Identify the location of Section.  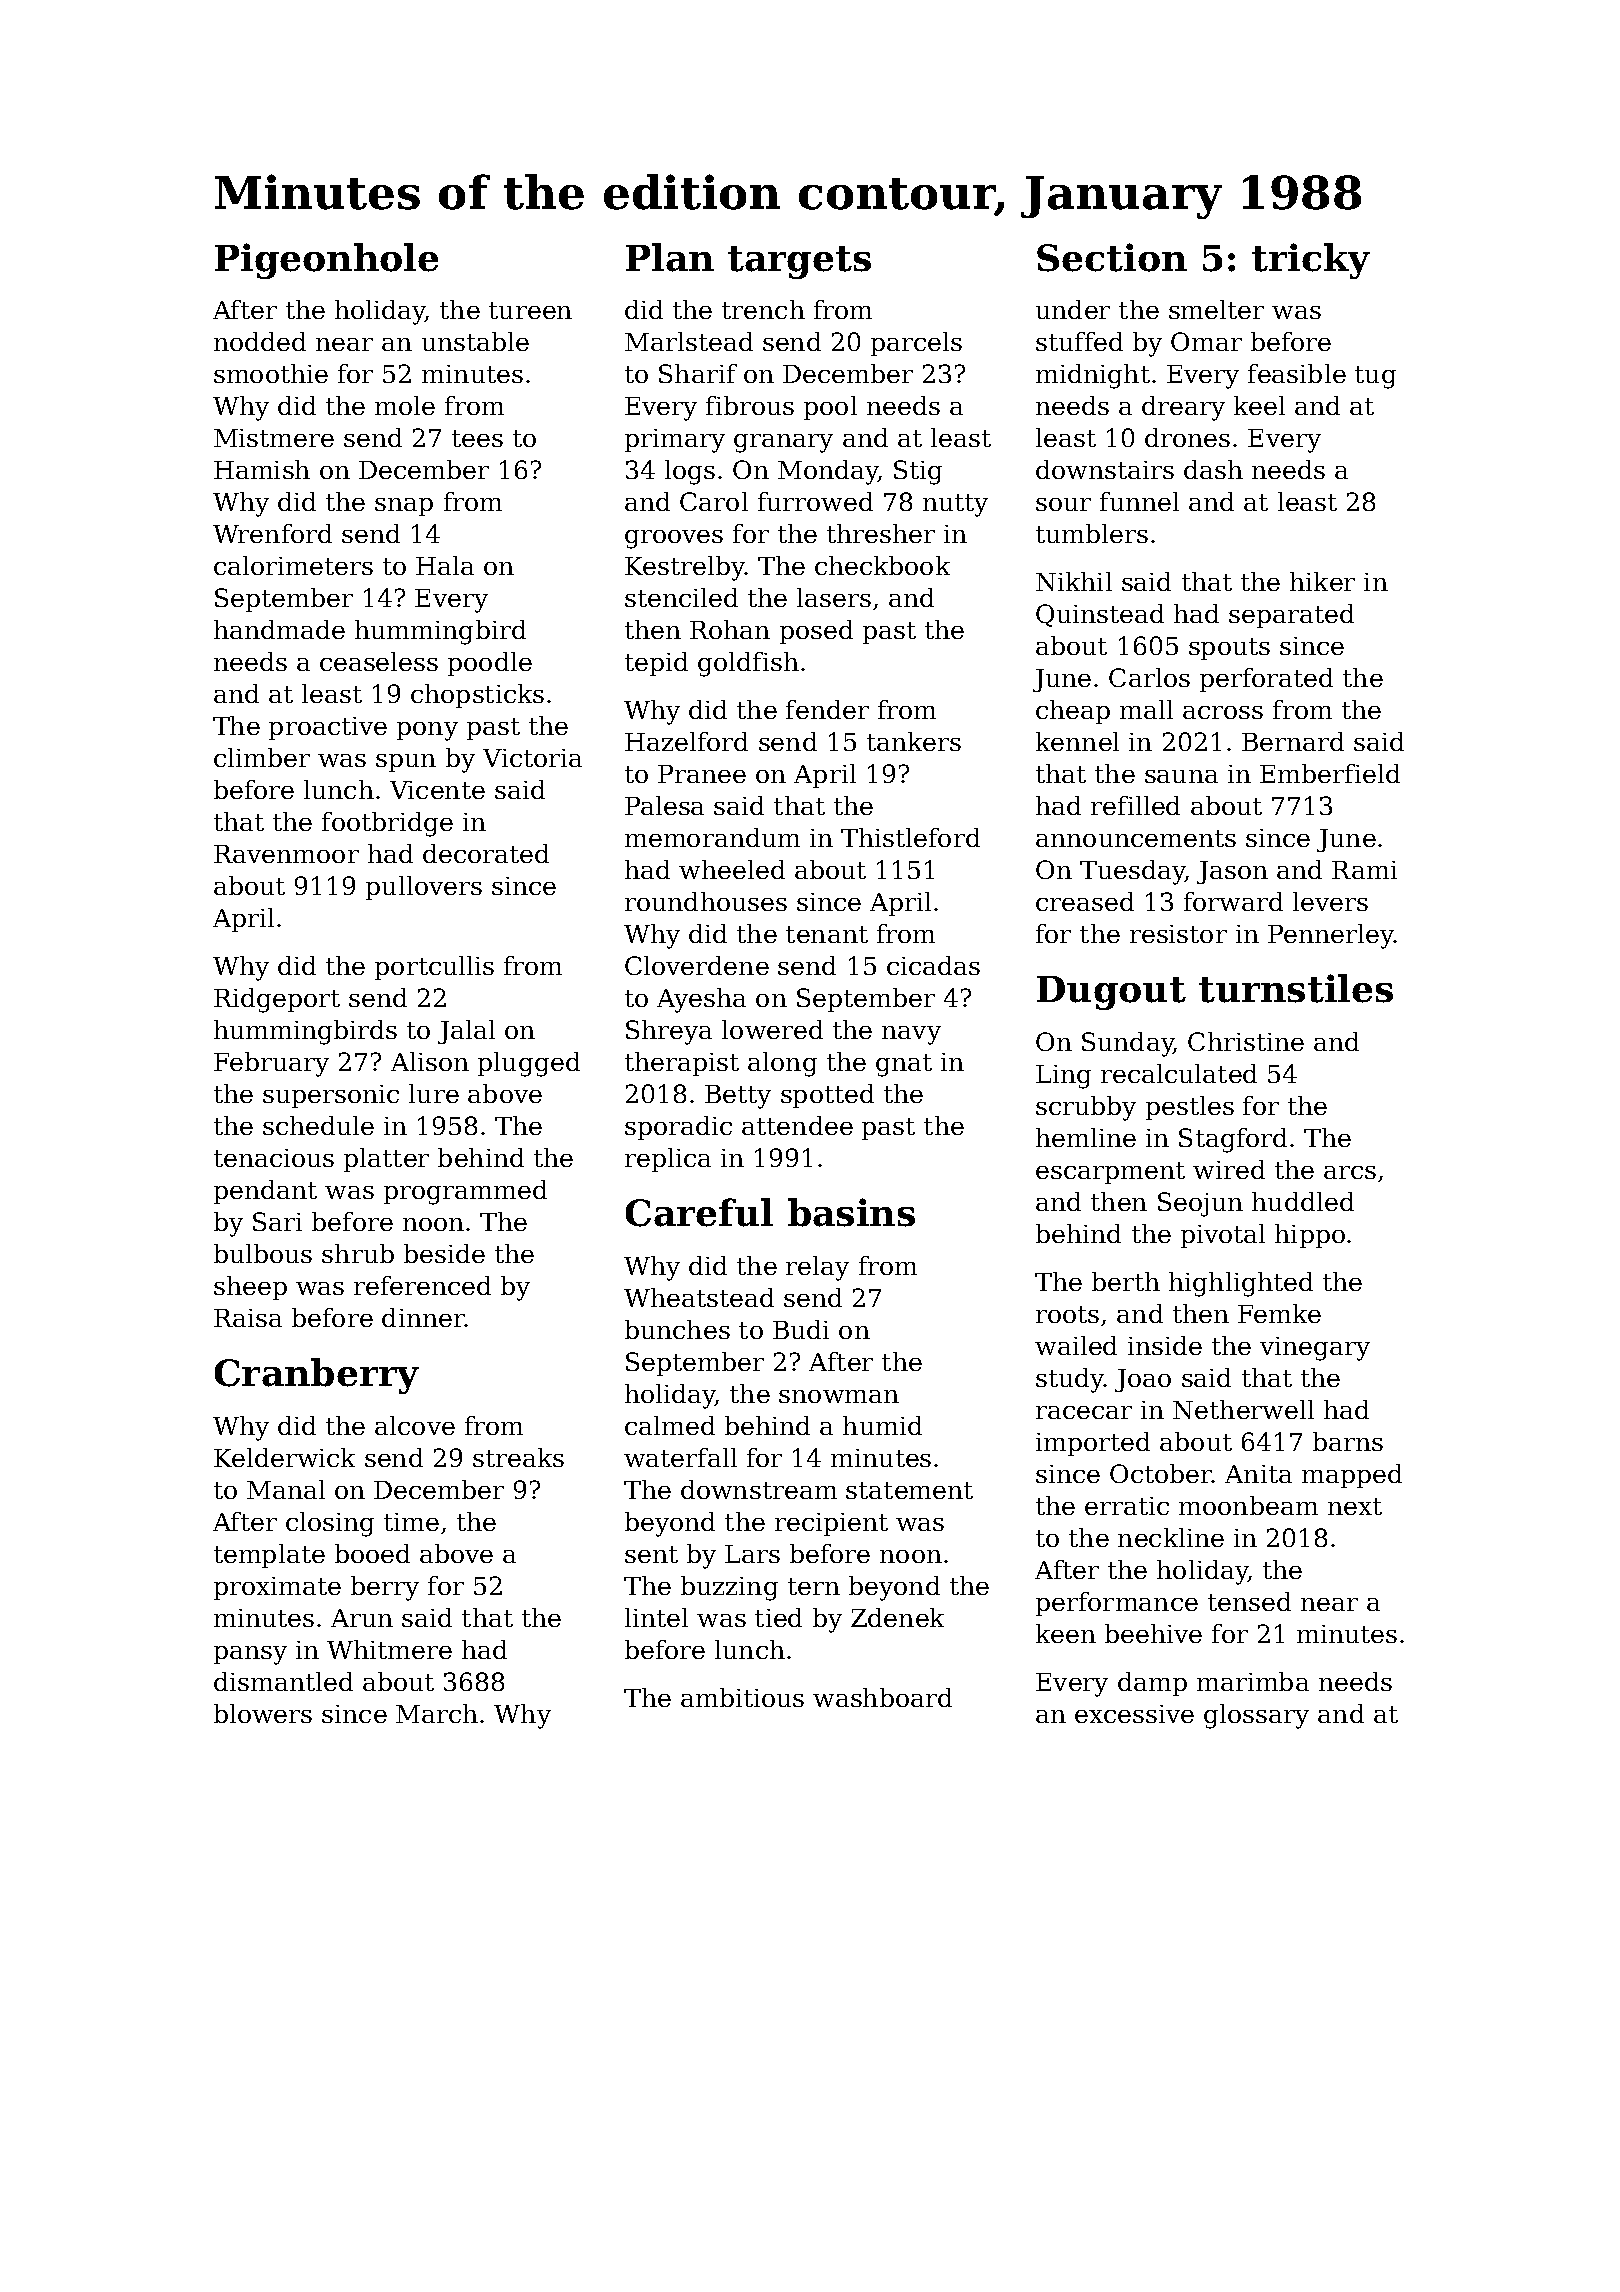
(1112, 257).
